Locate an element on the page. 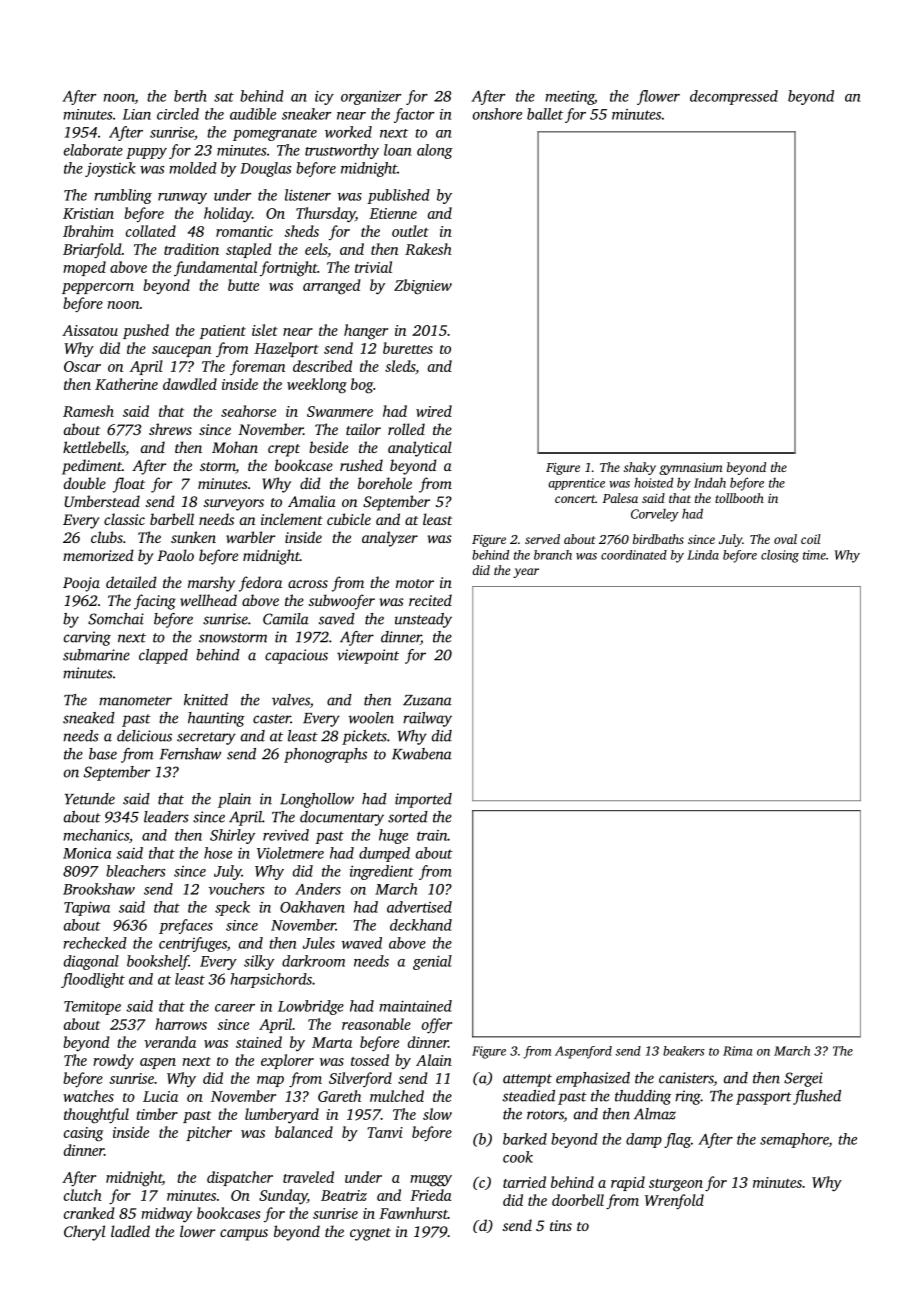  decompressed is located at coordinates (734, 97).
